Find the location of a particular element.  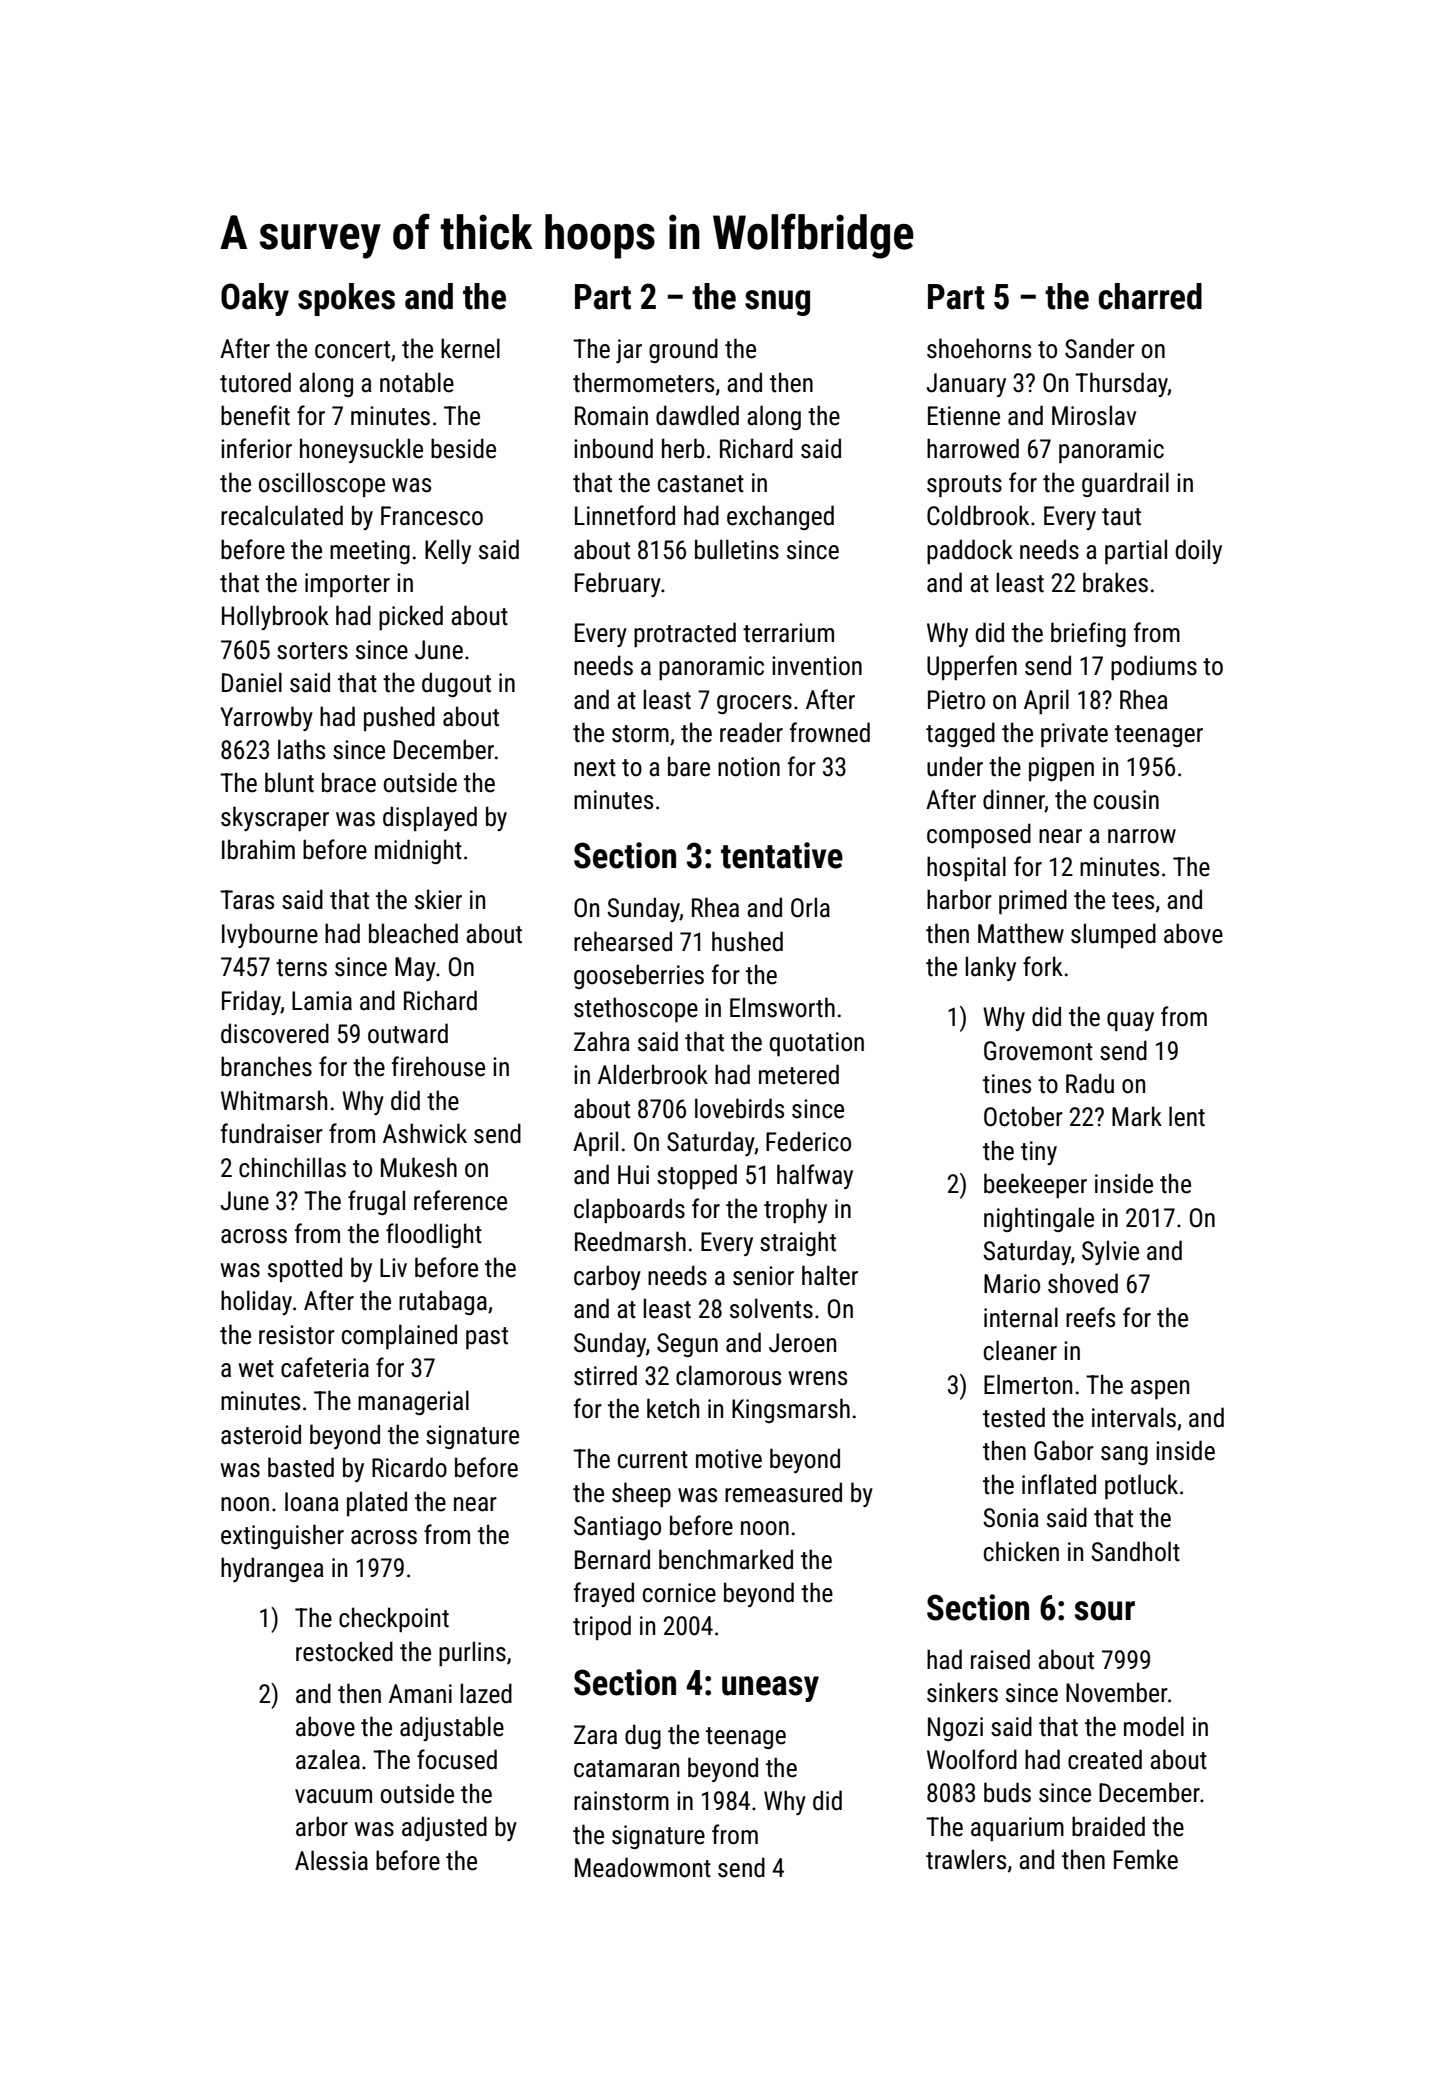

concert is located at coordinates (352, 350).
